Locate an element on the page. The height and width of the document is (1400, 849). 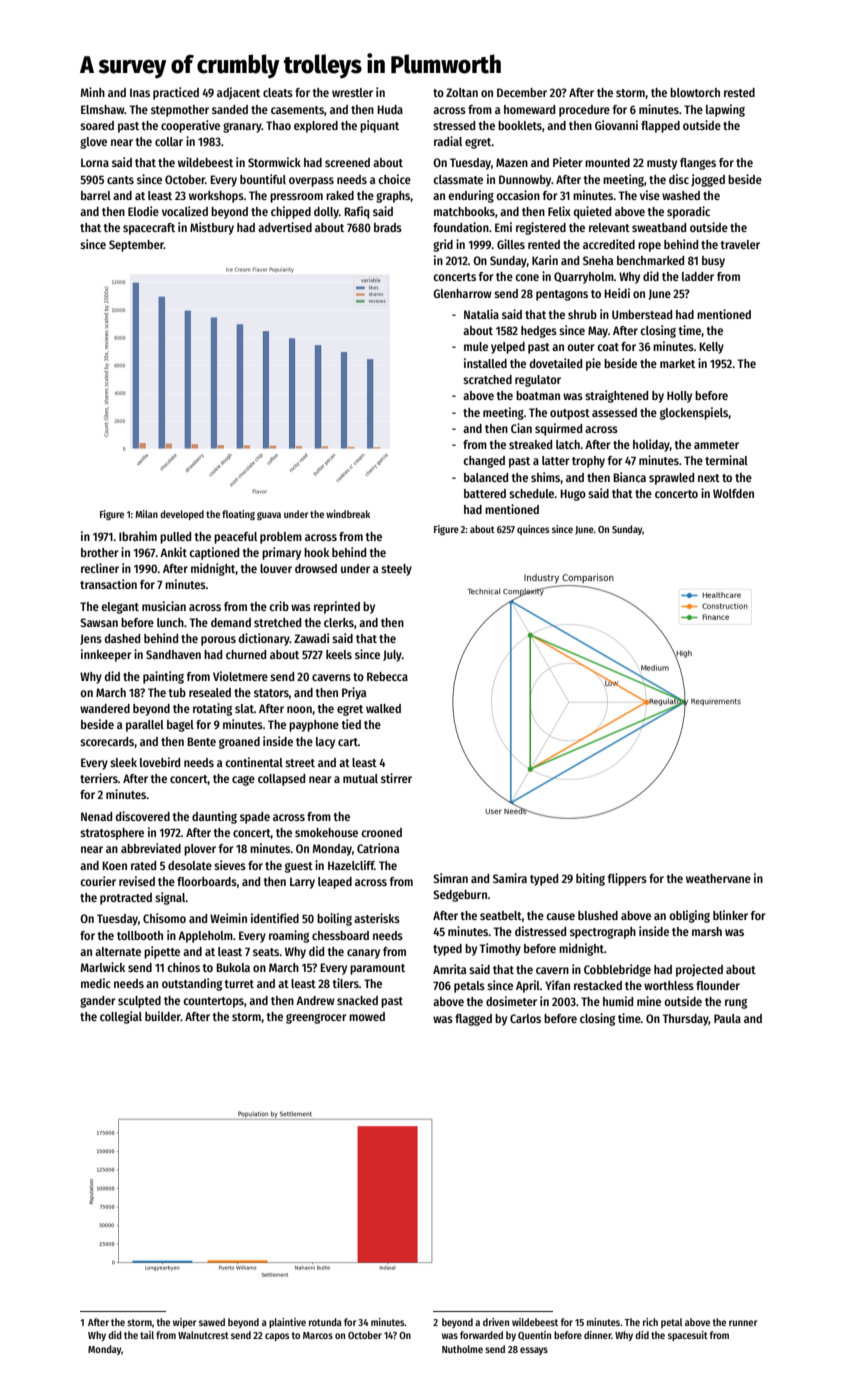
Walnutcrest is located at coordinates (203, 1335).
